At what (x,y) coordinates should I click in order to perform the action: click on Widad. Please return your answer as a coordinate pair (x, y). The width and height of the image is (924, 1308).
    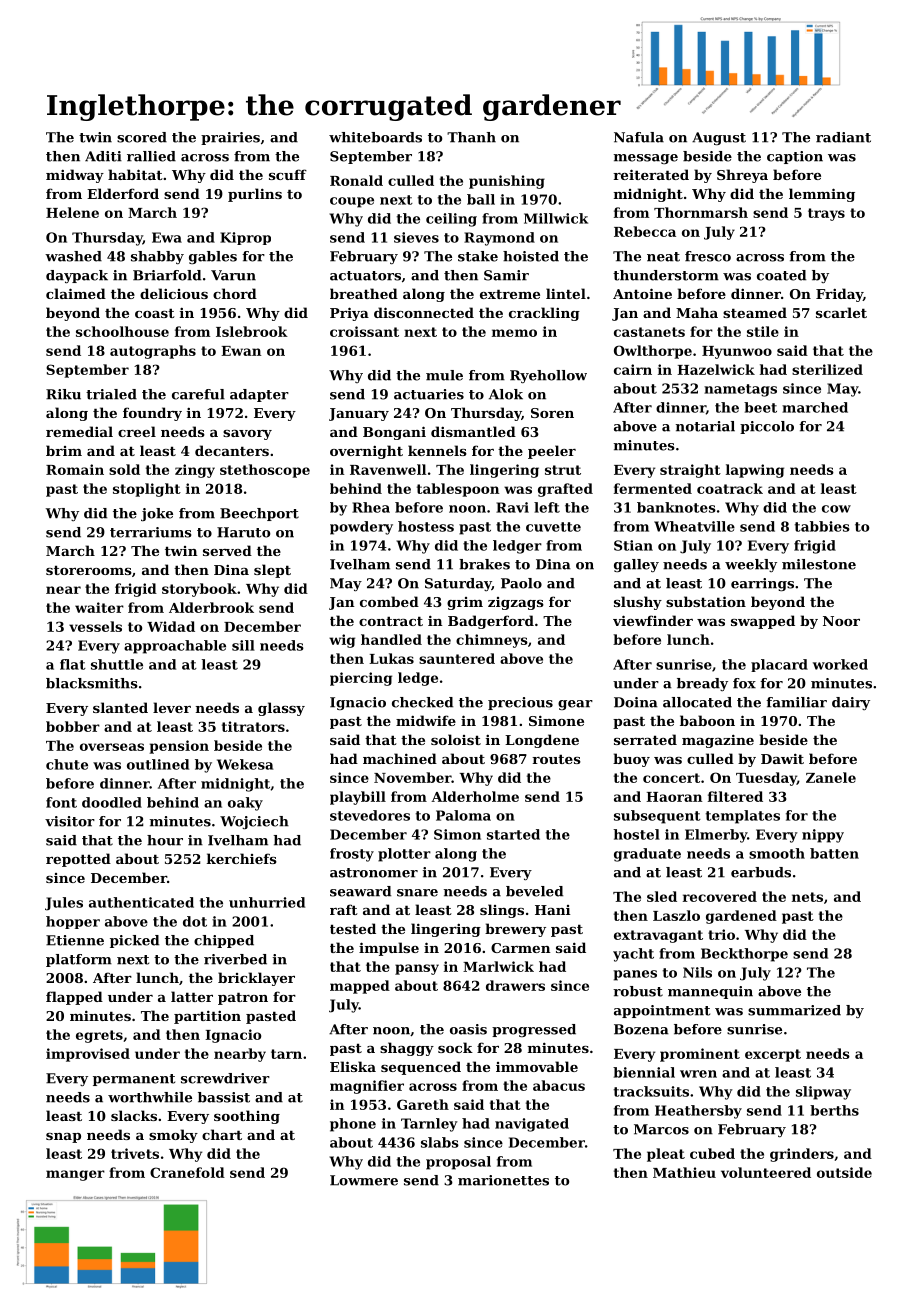
    Looking at the image, I should click on (171, 626).
